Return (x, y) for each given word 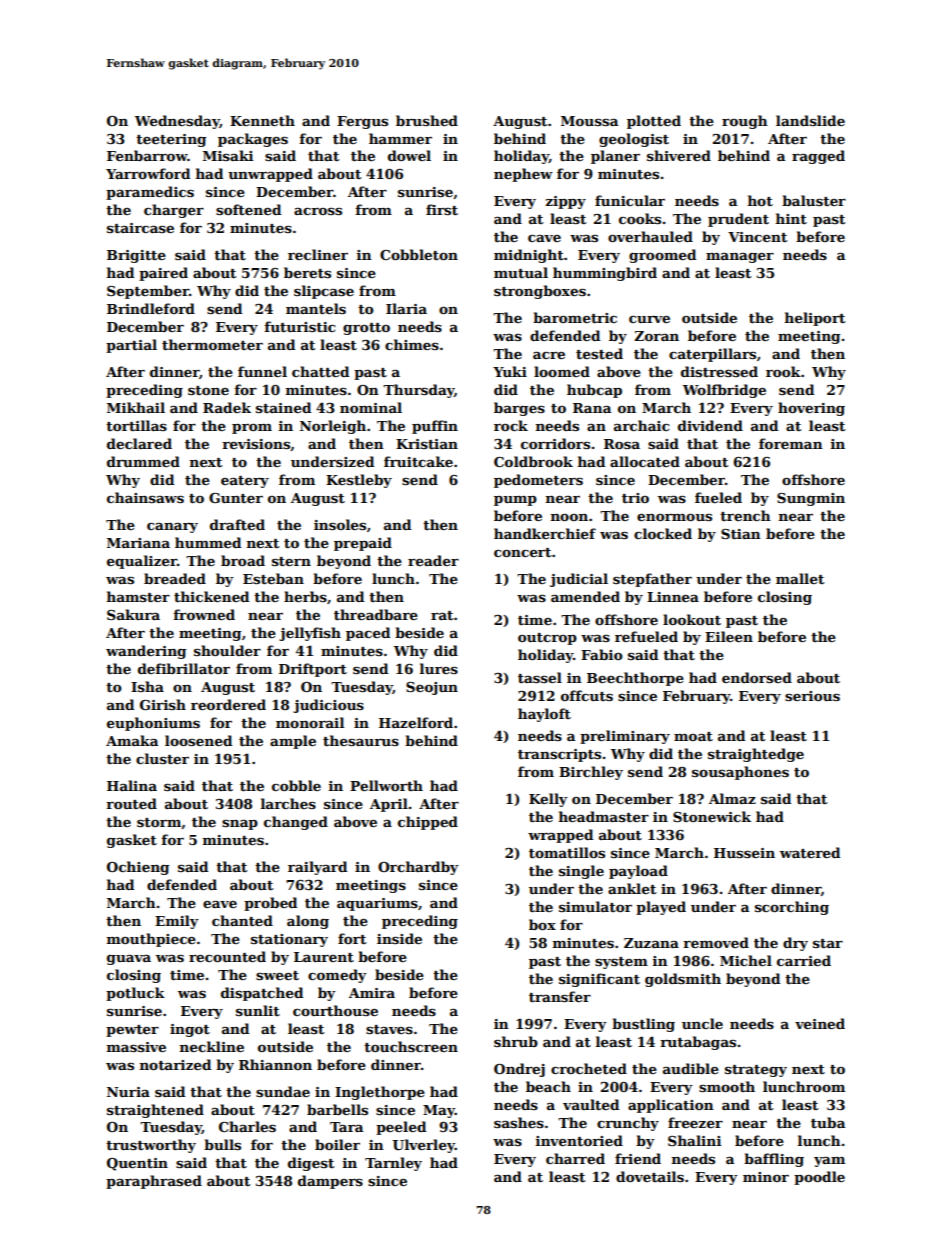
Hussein (744, 853)
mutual (521, 272)
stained (283, 407)
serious (812, 696)
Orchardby (418, 868)
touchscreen (411, 1046)
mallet (800, 578)
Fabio (602, 654)
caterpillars (712, 355)
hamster (138, 596)
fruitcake (418, 461)
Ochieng (138, 868)
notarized (175, 1064)
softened (248, 209)
